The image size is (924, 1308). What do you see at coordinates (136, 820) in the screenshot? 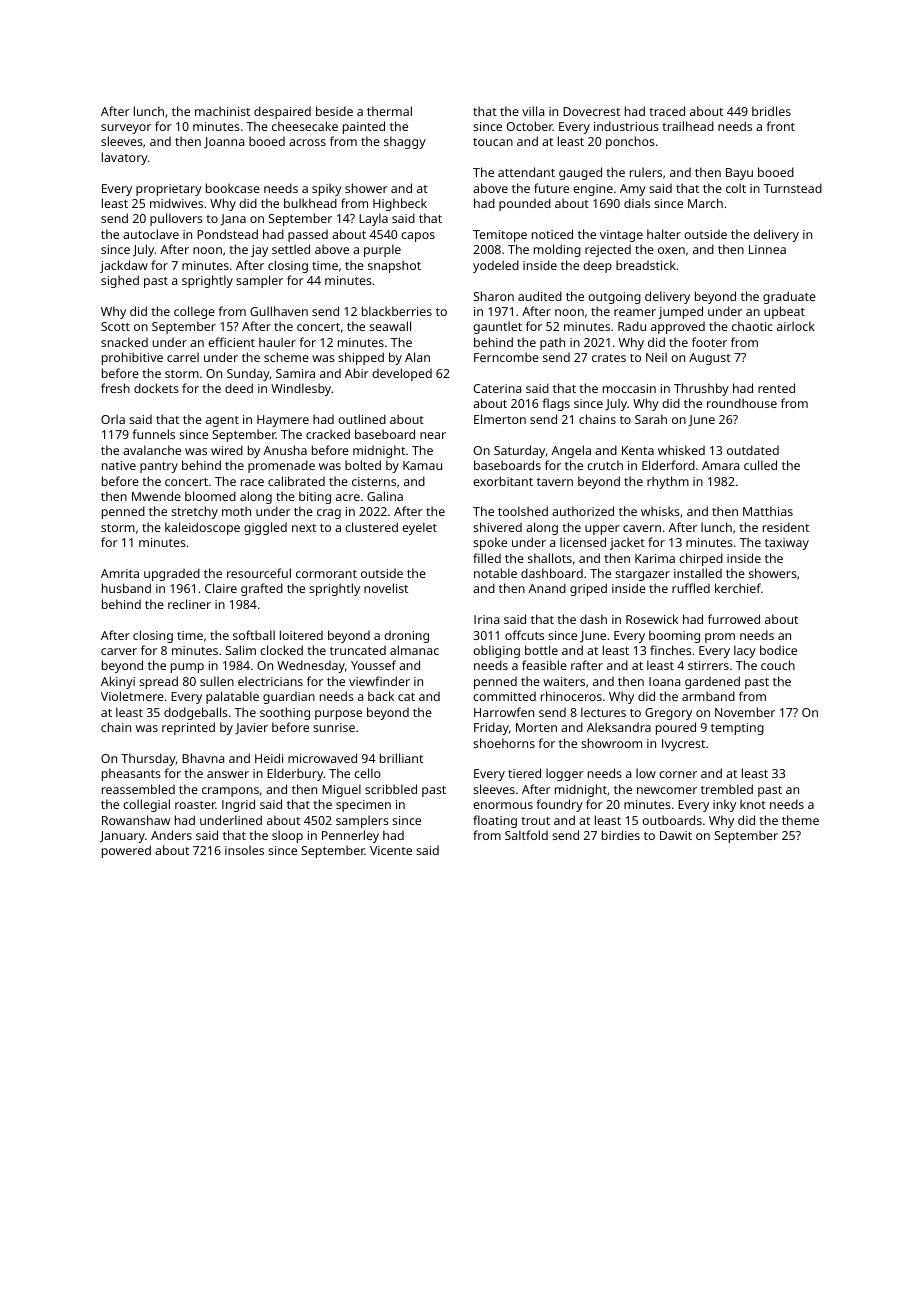
I see `Rowanshaw` at bounding box center [136, 820].
